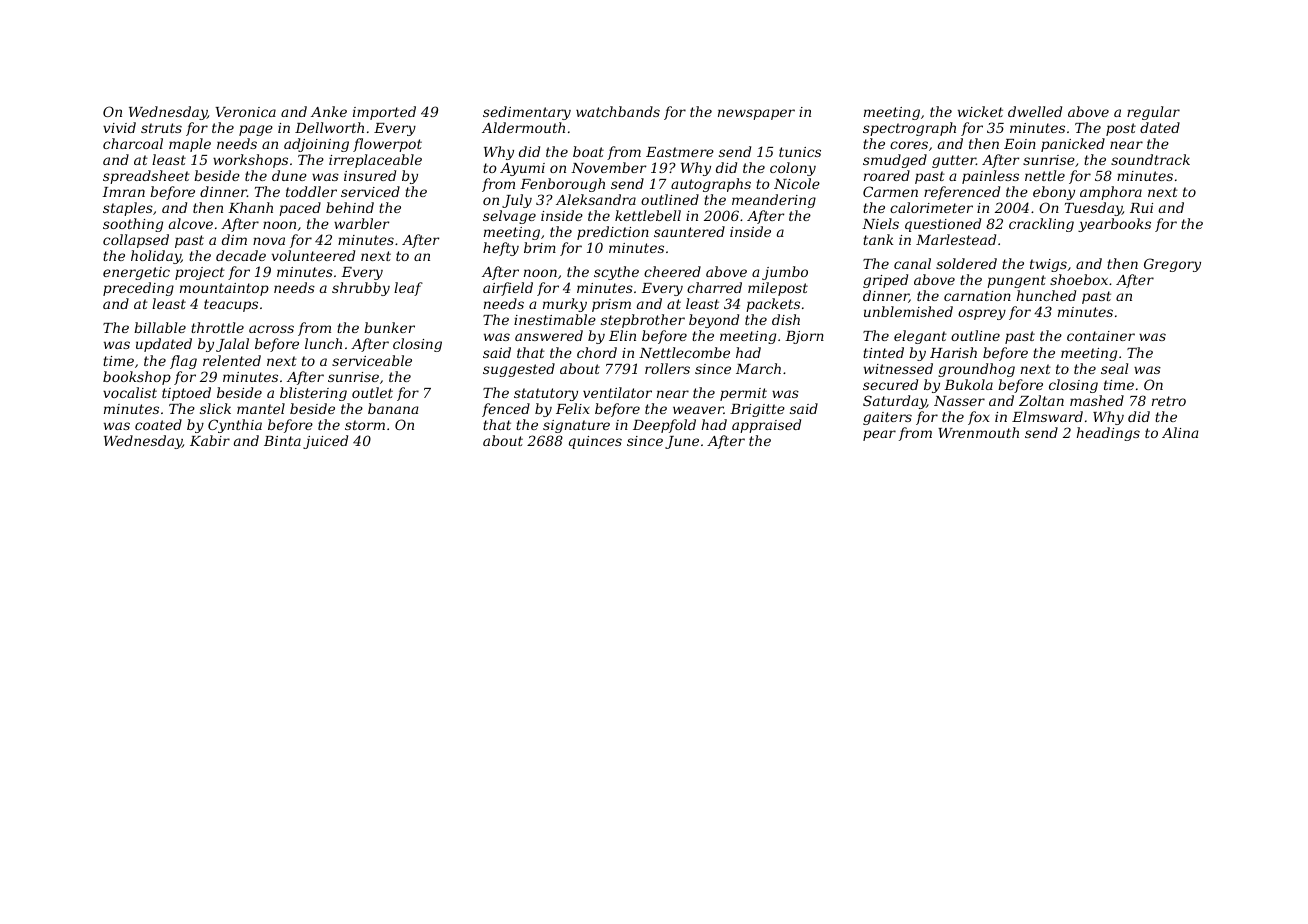  What do you see at coordinates (245, 112) in the screenshot?
I see `Veronica` at bounding box center [245, 112].
